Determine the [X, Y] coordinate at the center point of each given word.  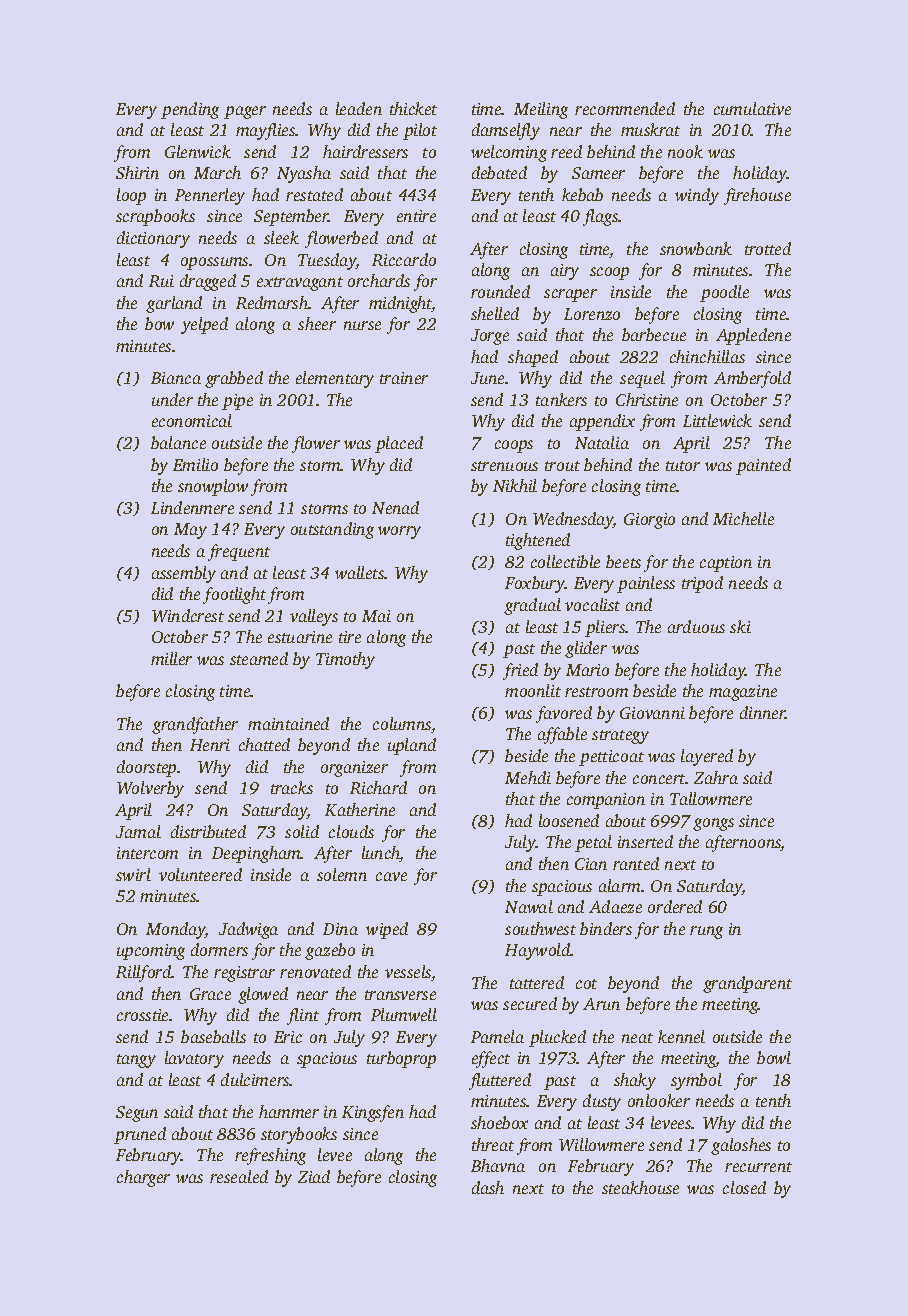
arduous [696, 626]
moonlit [533, 690]
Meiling [541, 110]
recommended [625, 108]
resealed [239, 1176]
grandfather [195, 725]
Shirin [137, 172]
